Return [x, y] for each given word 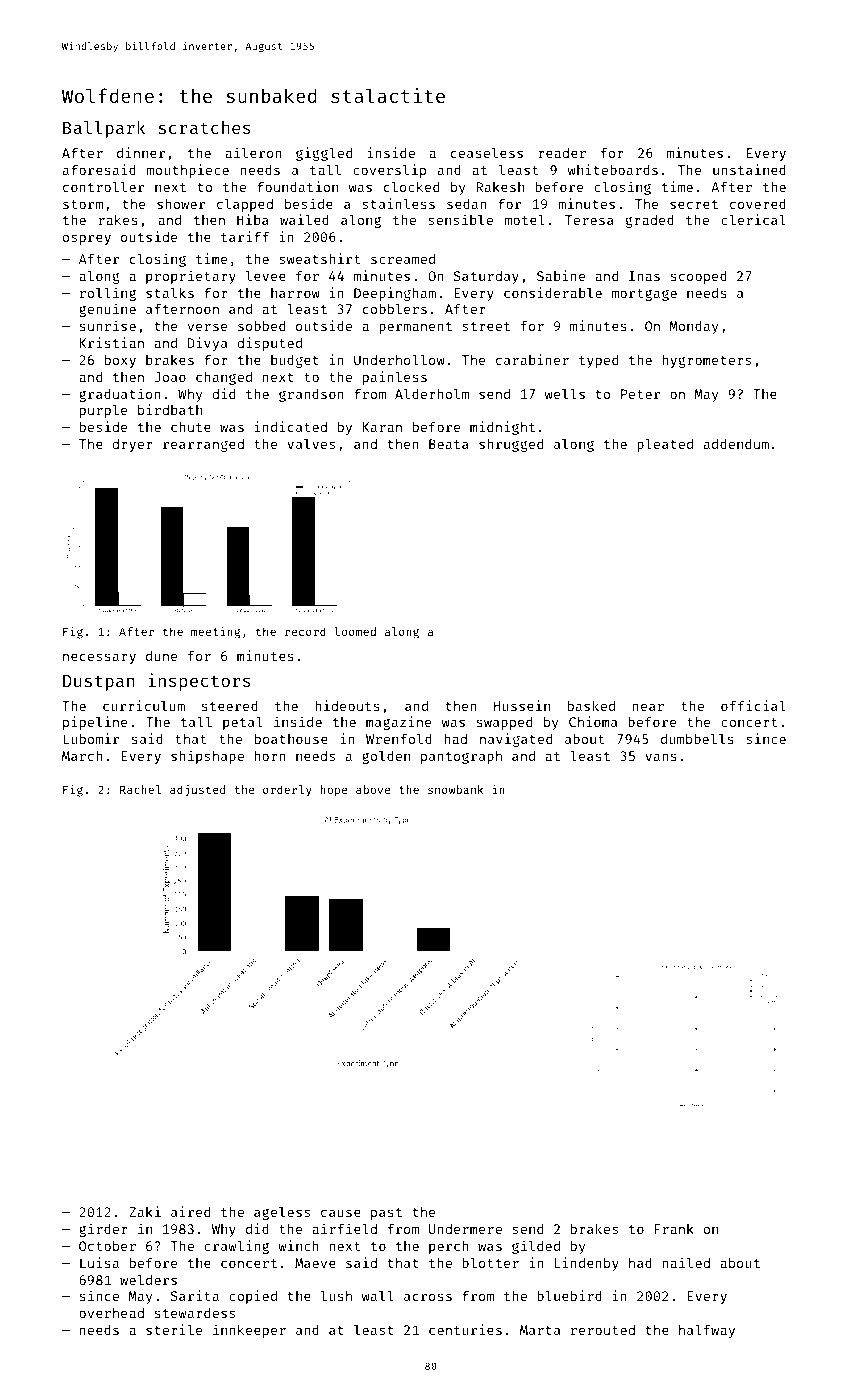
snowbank [456, 789]
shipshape [207, 757]
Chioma [593, 721]
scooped [699, 277]
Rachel [140, 789]
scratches [204, 127]
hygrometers [706, 361]
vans [661, 757]
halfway [707, 1331]
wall [378, 1295]
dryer [132, 445]
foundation [297, 186]
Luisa [99, 1262]
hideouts [347, 705]
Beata [449, 444]
